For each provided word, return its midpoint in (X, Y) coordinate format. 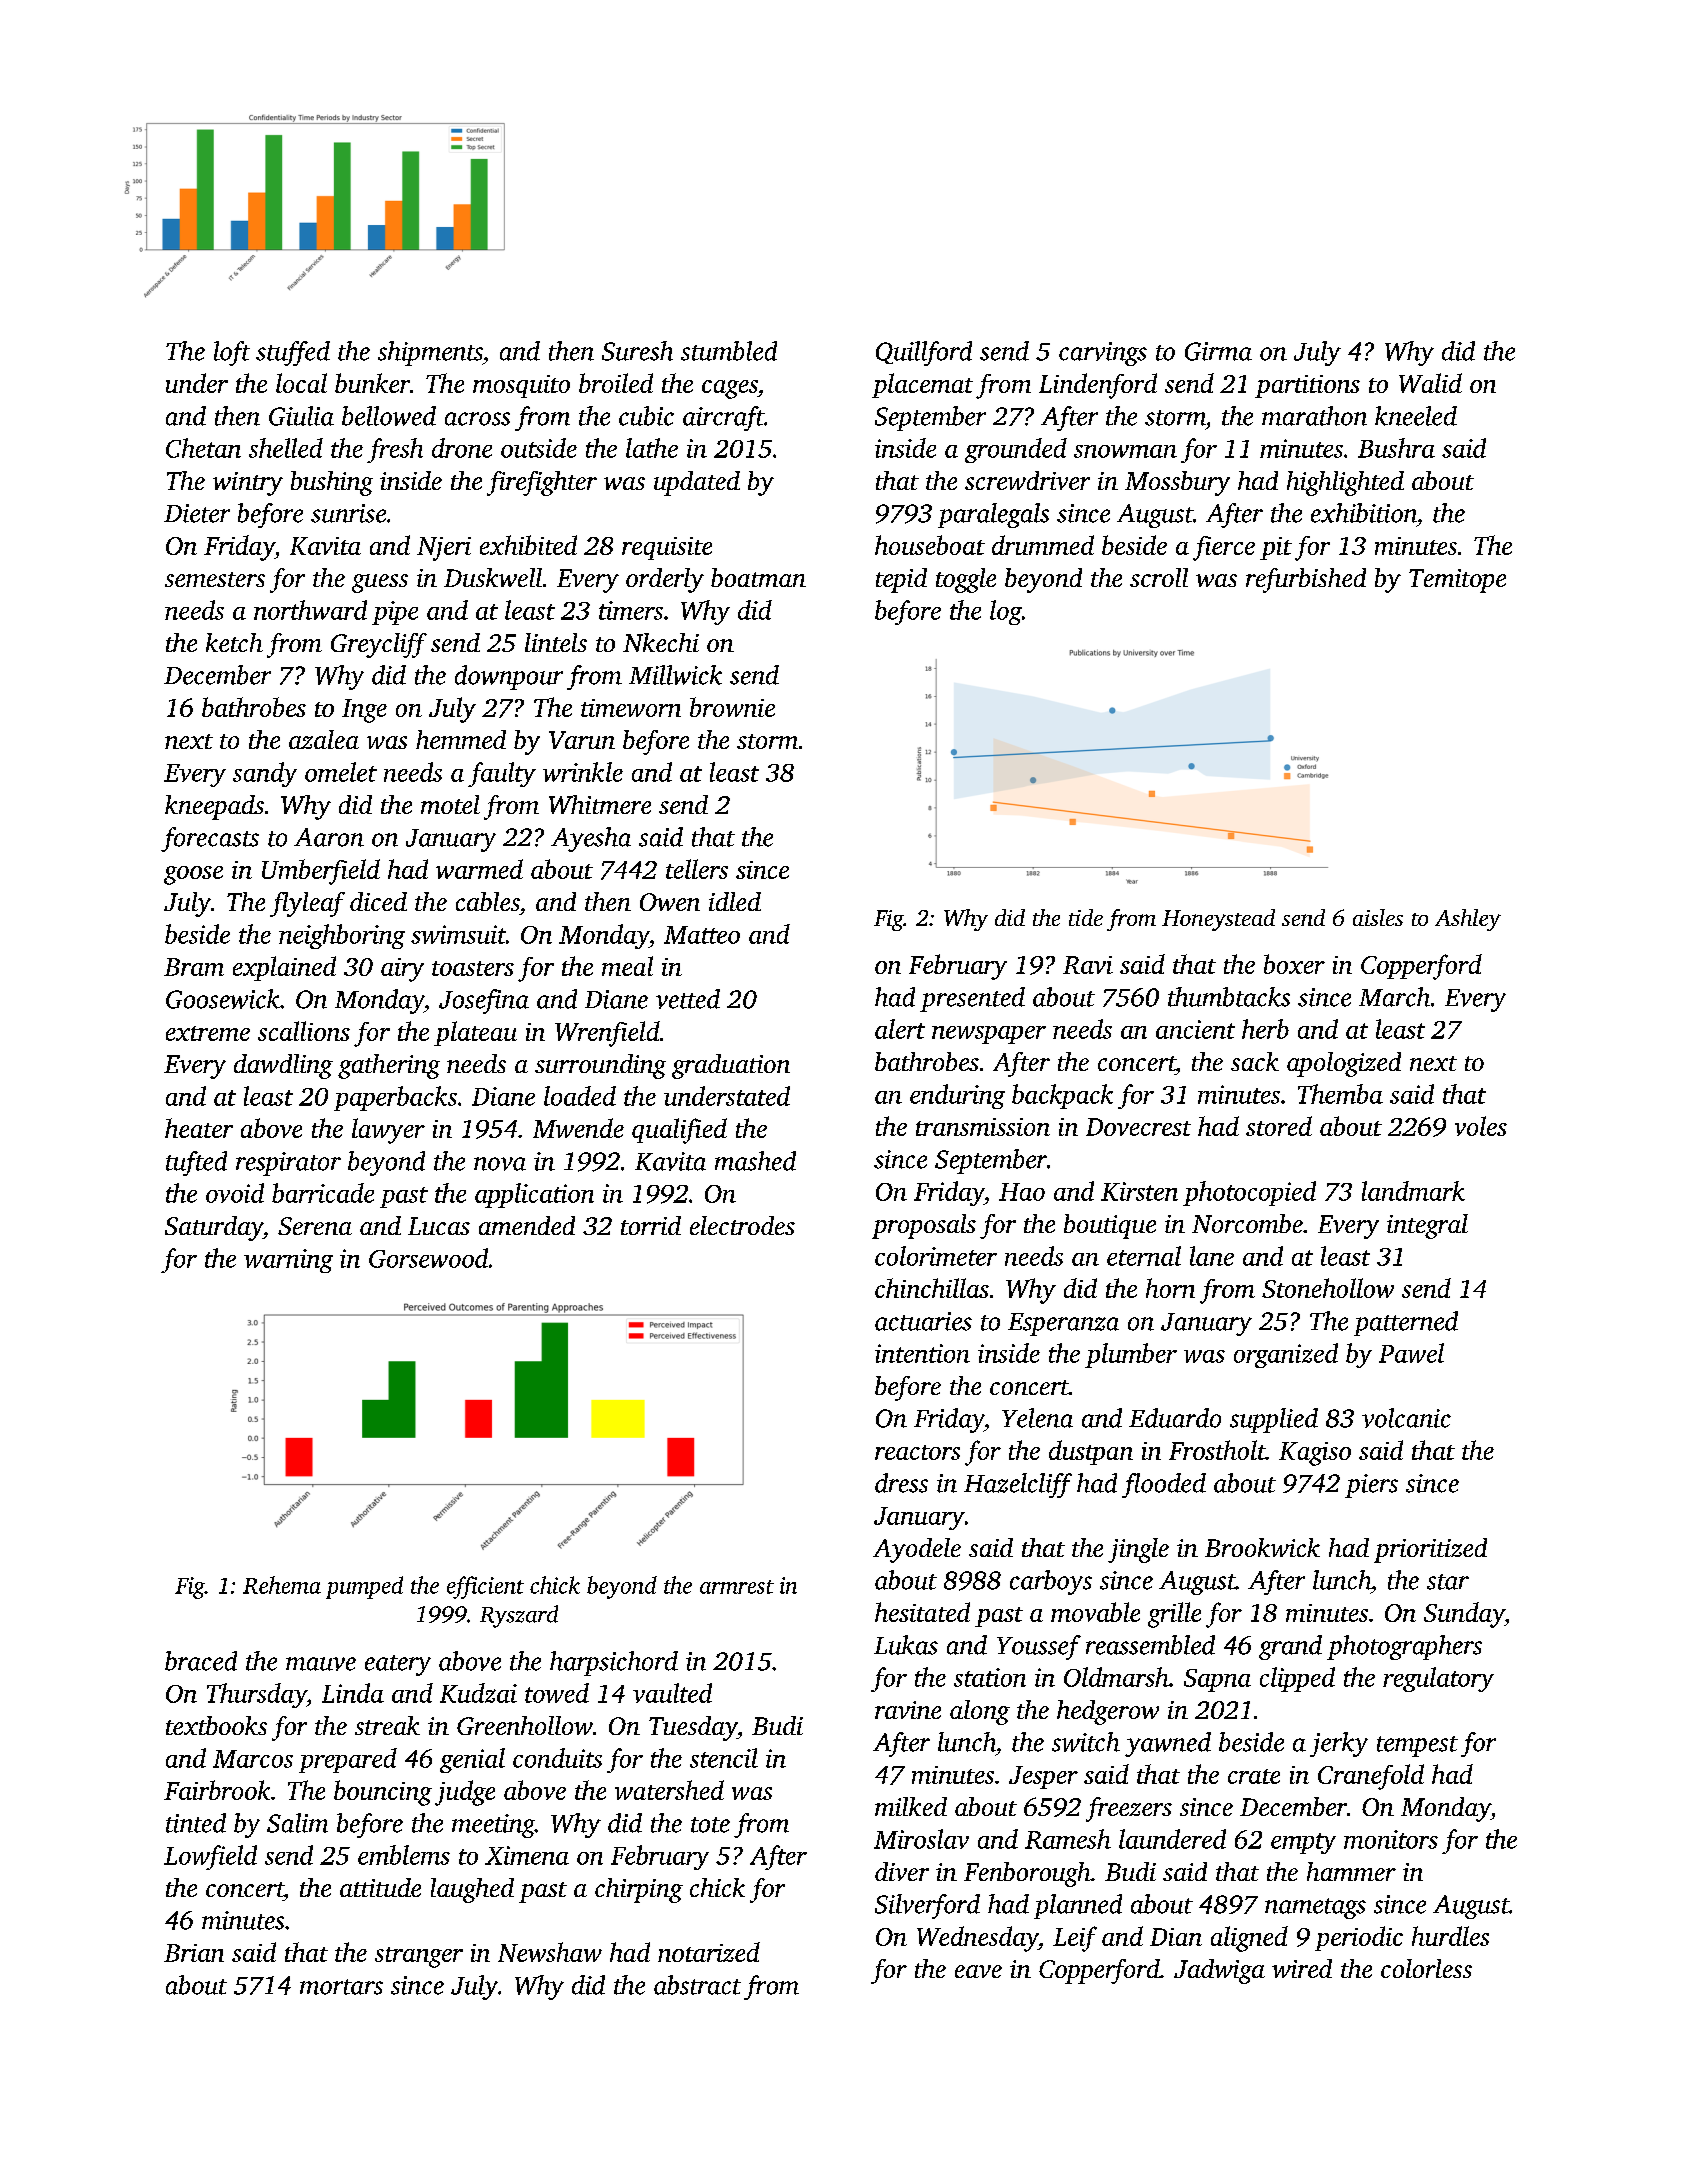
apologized (1344, 1064)
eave (978, 1971)
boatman (758, 577)
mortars (341, 1987)
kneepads (214, 807)
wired (1302, 1968)
